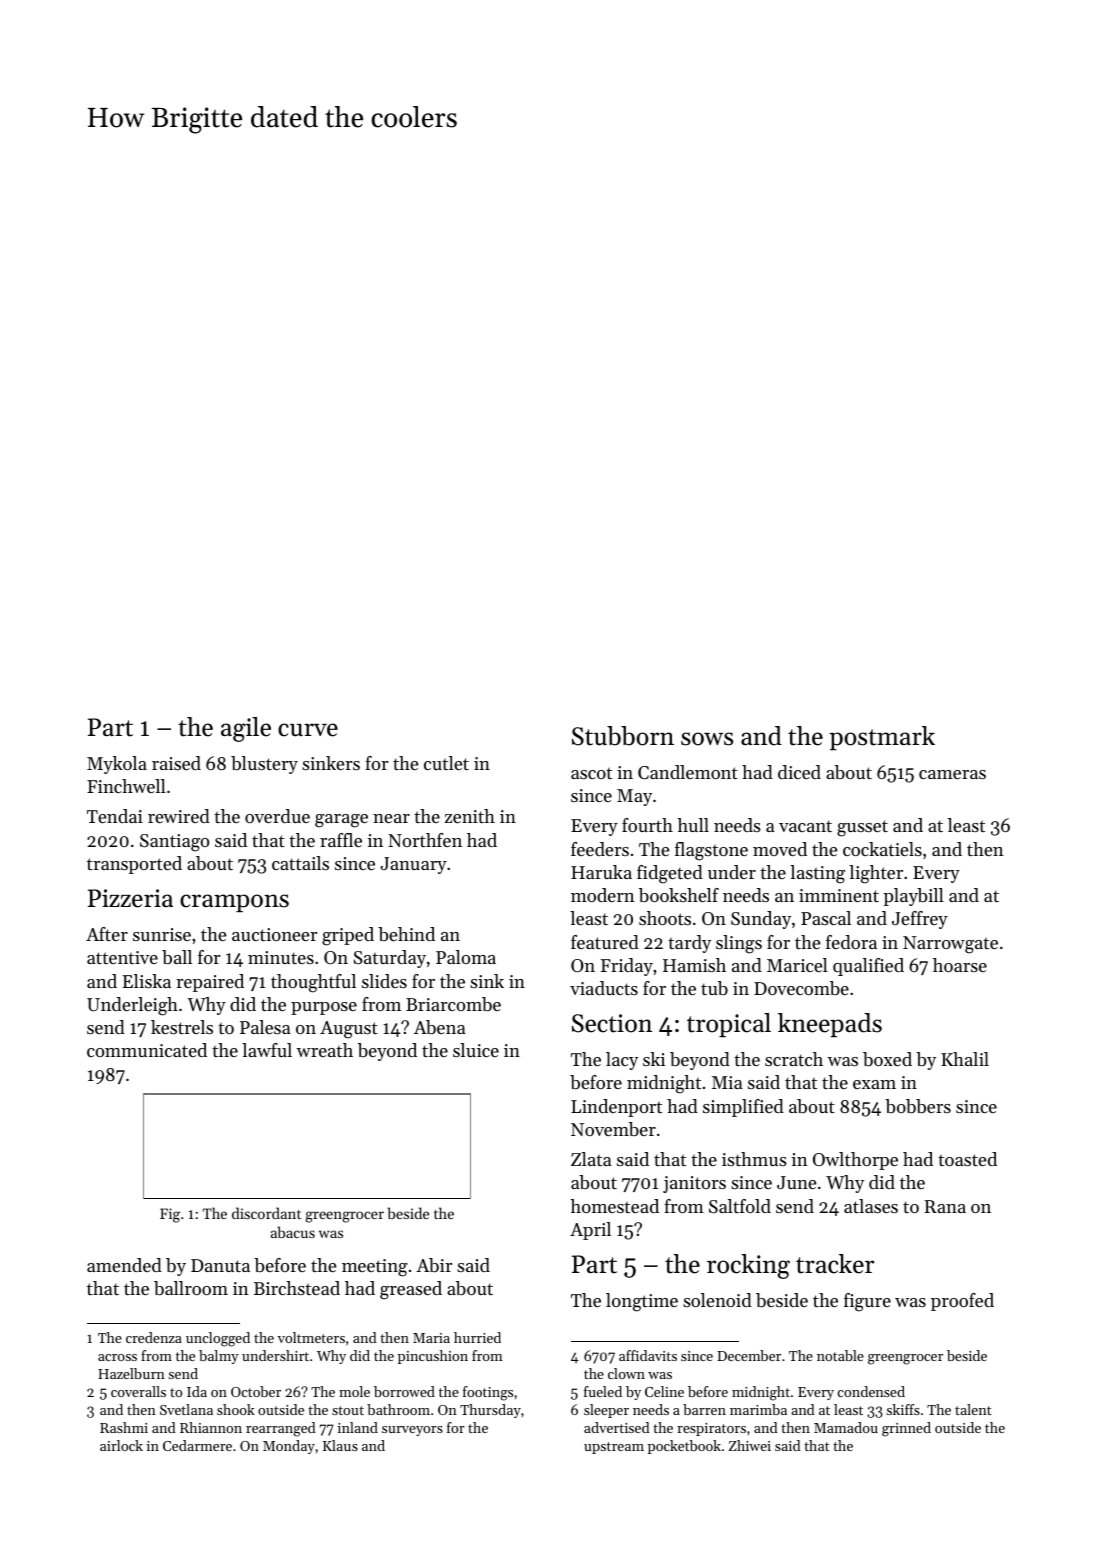  What do you see at coordinates (758, 1409) in the document?
I see `marimba` at bounding box center [758, 1409].
